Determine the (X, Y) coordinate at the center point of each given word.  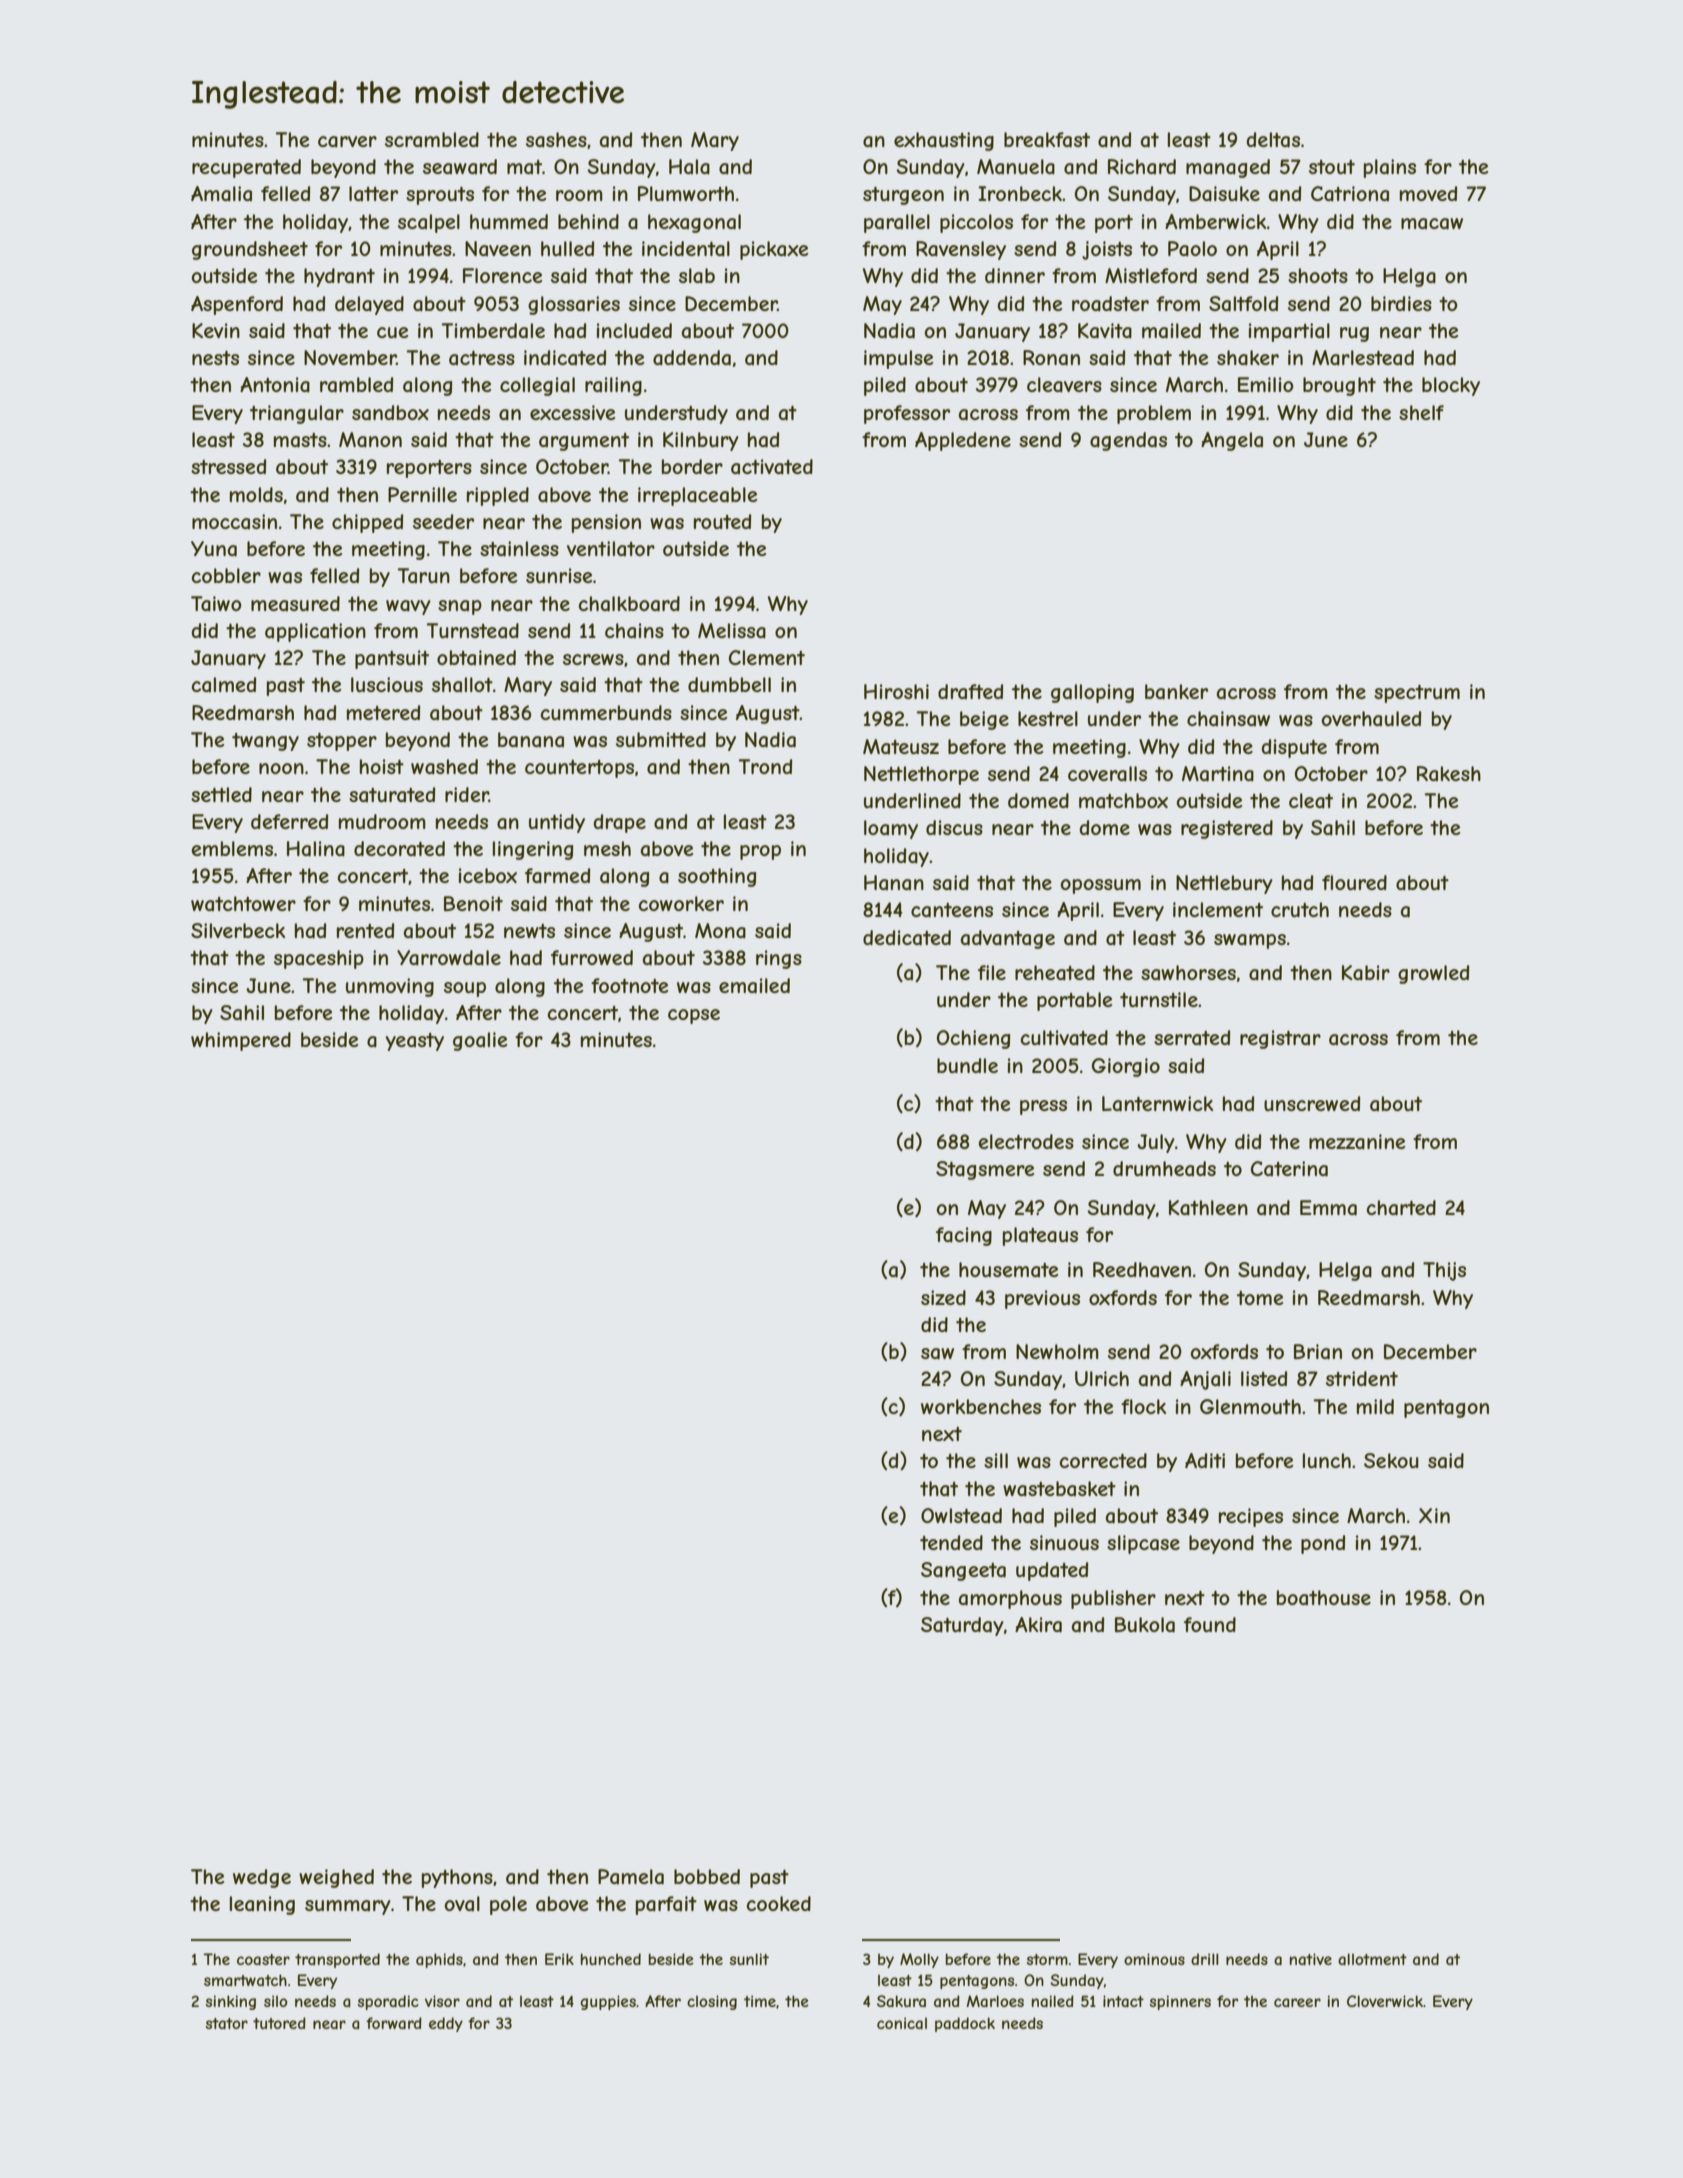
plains (1390, 168)
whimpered (241, 1041)
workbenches (981, 1406)
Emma (1328, 1208)
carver (347, 142)
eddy (446, 2024)
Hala (689, 167)
